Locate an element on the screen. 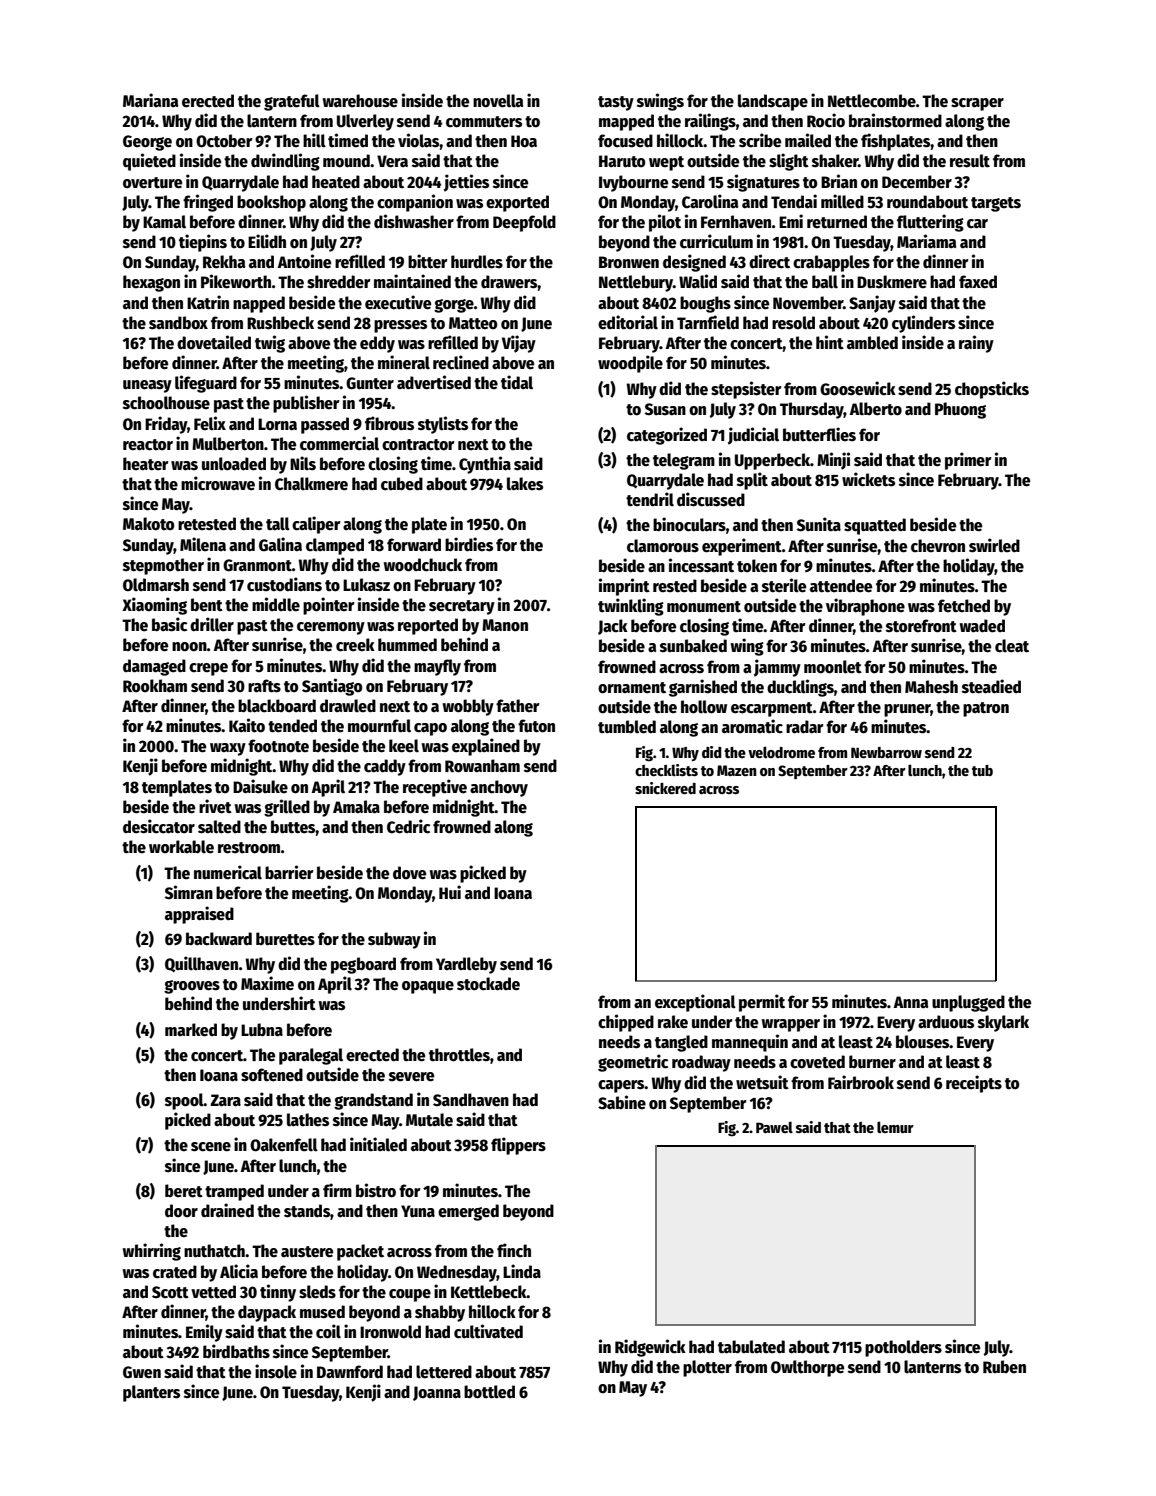  tub is located at coordinates (982, 770).
